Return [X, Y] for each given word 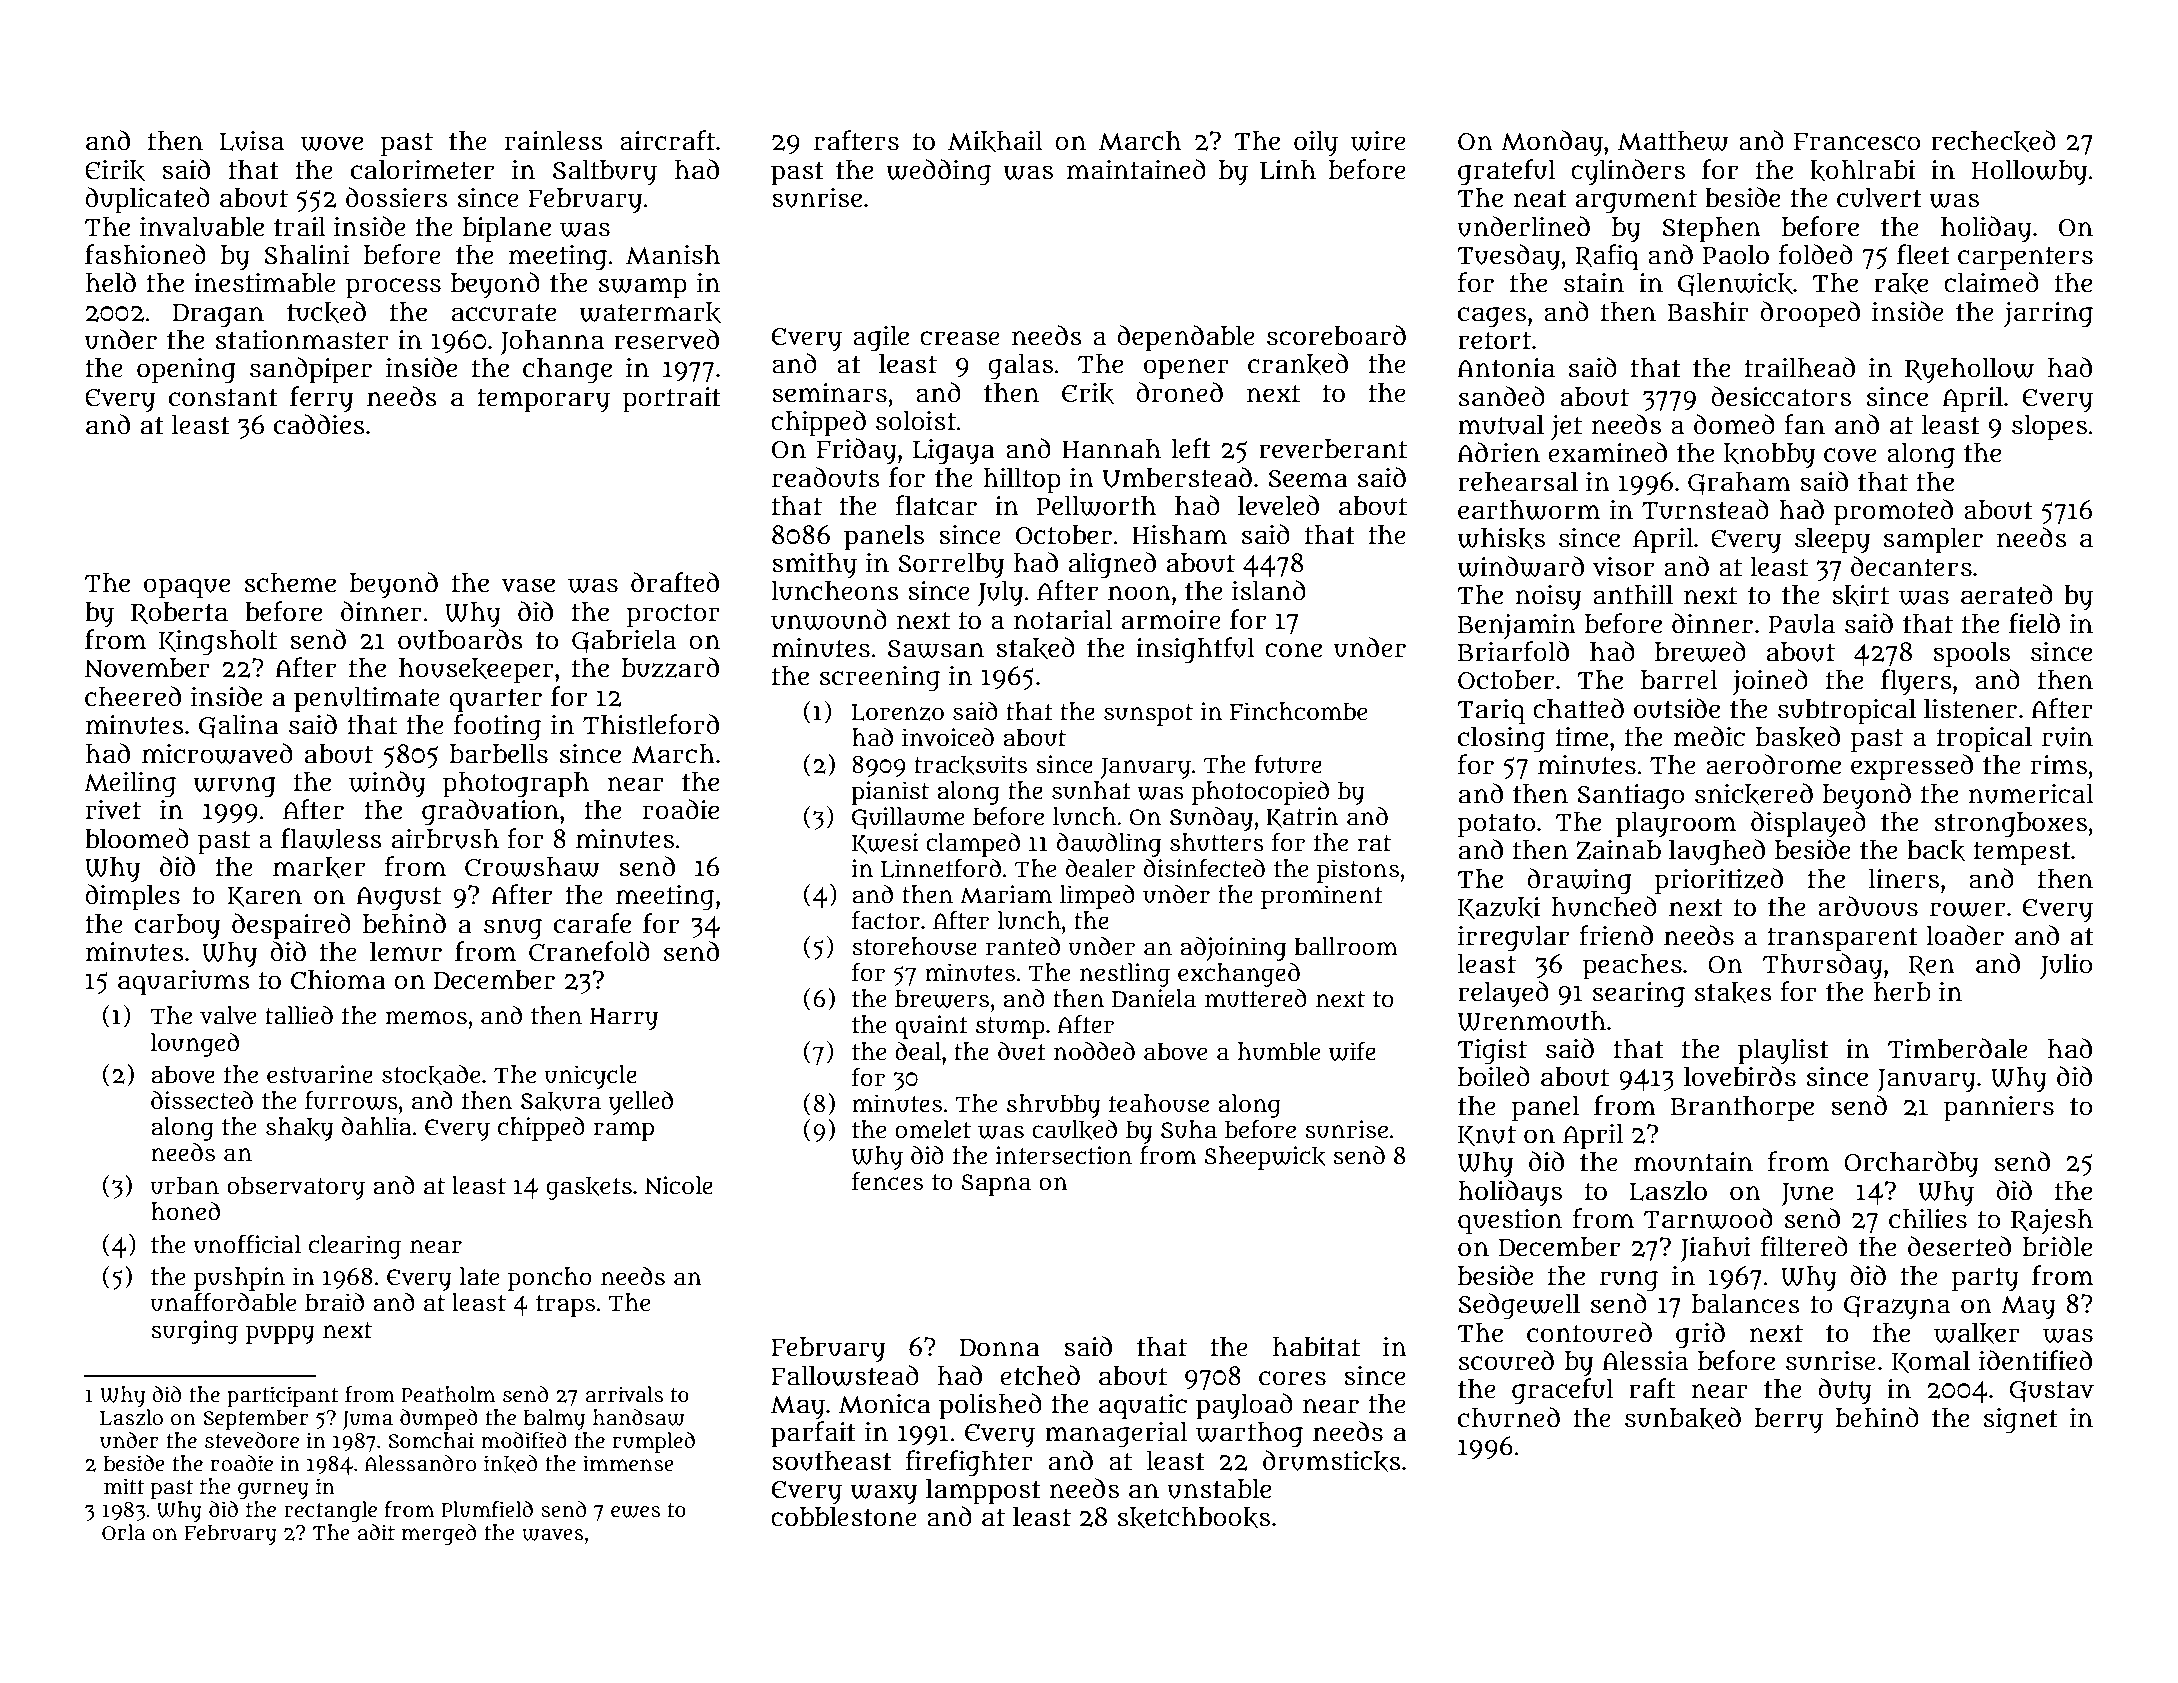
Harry [624, 1019]
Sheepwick [1265, 1158]
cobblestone [844, 1517]
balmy [554, 1419]
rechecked [1993, 141]
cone [1293, 650]
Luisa [251, 141]
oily [1316, 144]
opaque [187, 588]
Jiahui [1715, 1249]
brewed [1700, 651]
